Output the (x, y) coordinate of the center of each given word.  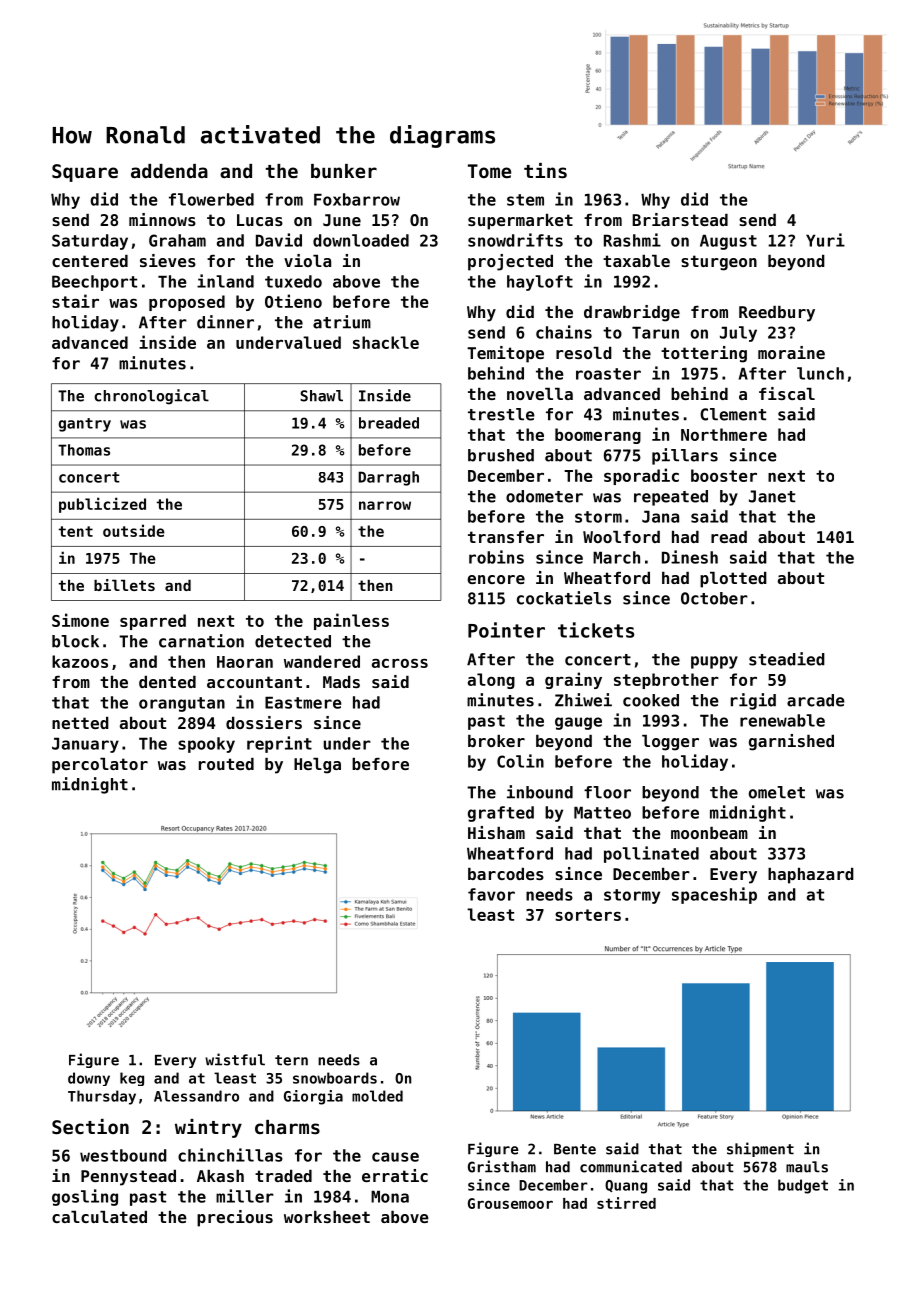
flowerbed (211, 199)
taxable (636, 261)
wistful (235, 1059)
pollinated (651, 854)
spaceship (714, 895)
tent (76, 531)
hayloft (540, 283)
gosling (85, 1197)
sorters (588, 915)
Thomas (84, 450)
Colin (520, 761)
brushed (501, 455)
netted (80, 723)
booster (724, 475)
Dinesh (690, 557)
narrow (385, 505)
